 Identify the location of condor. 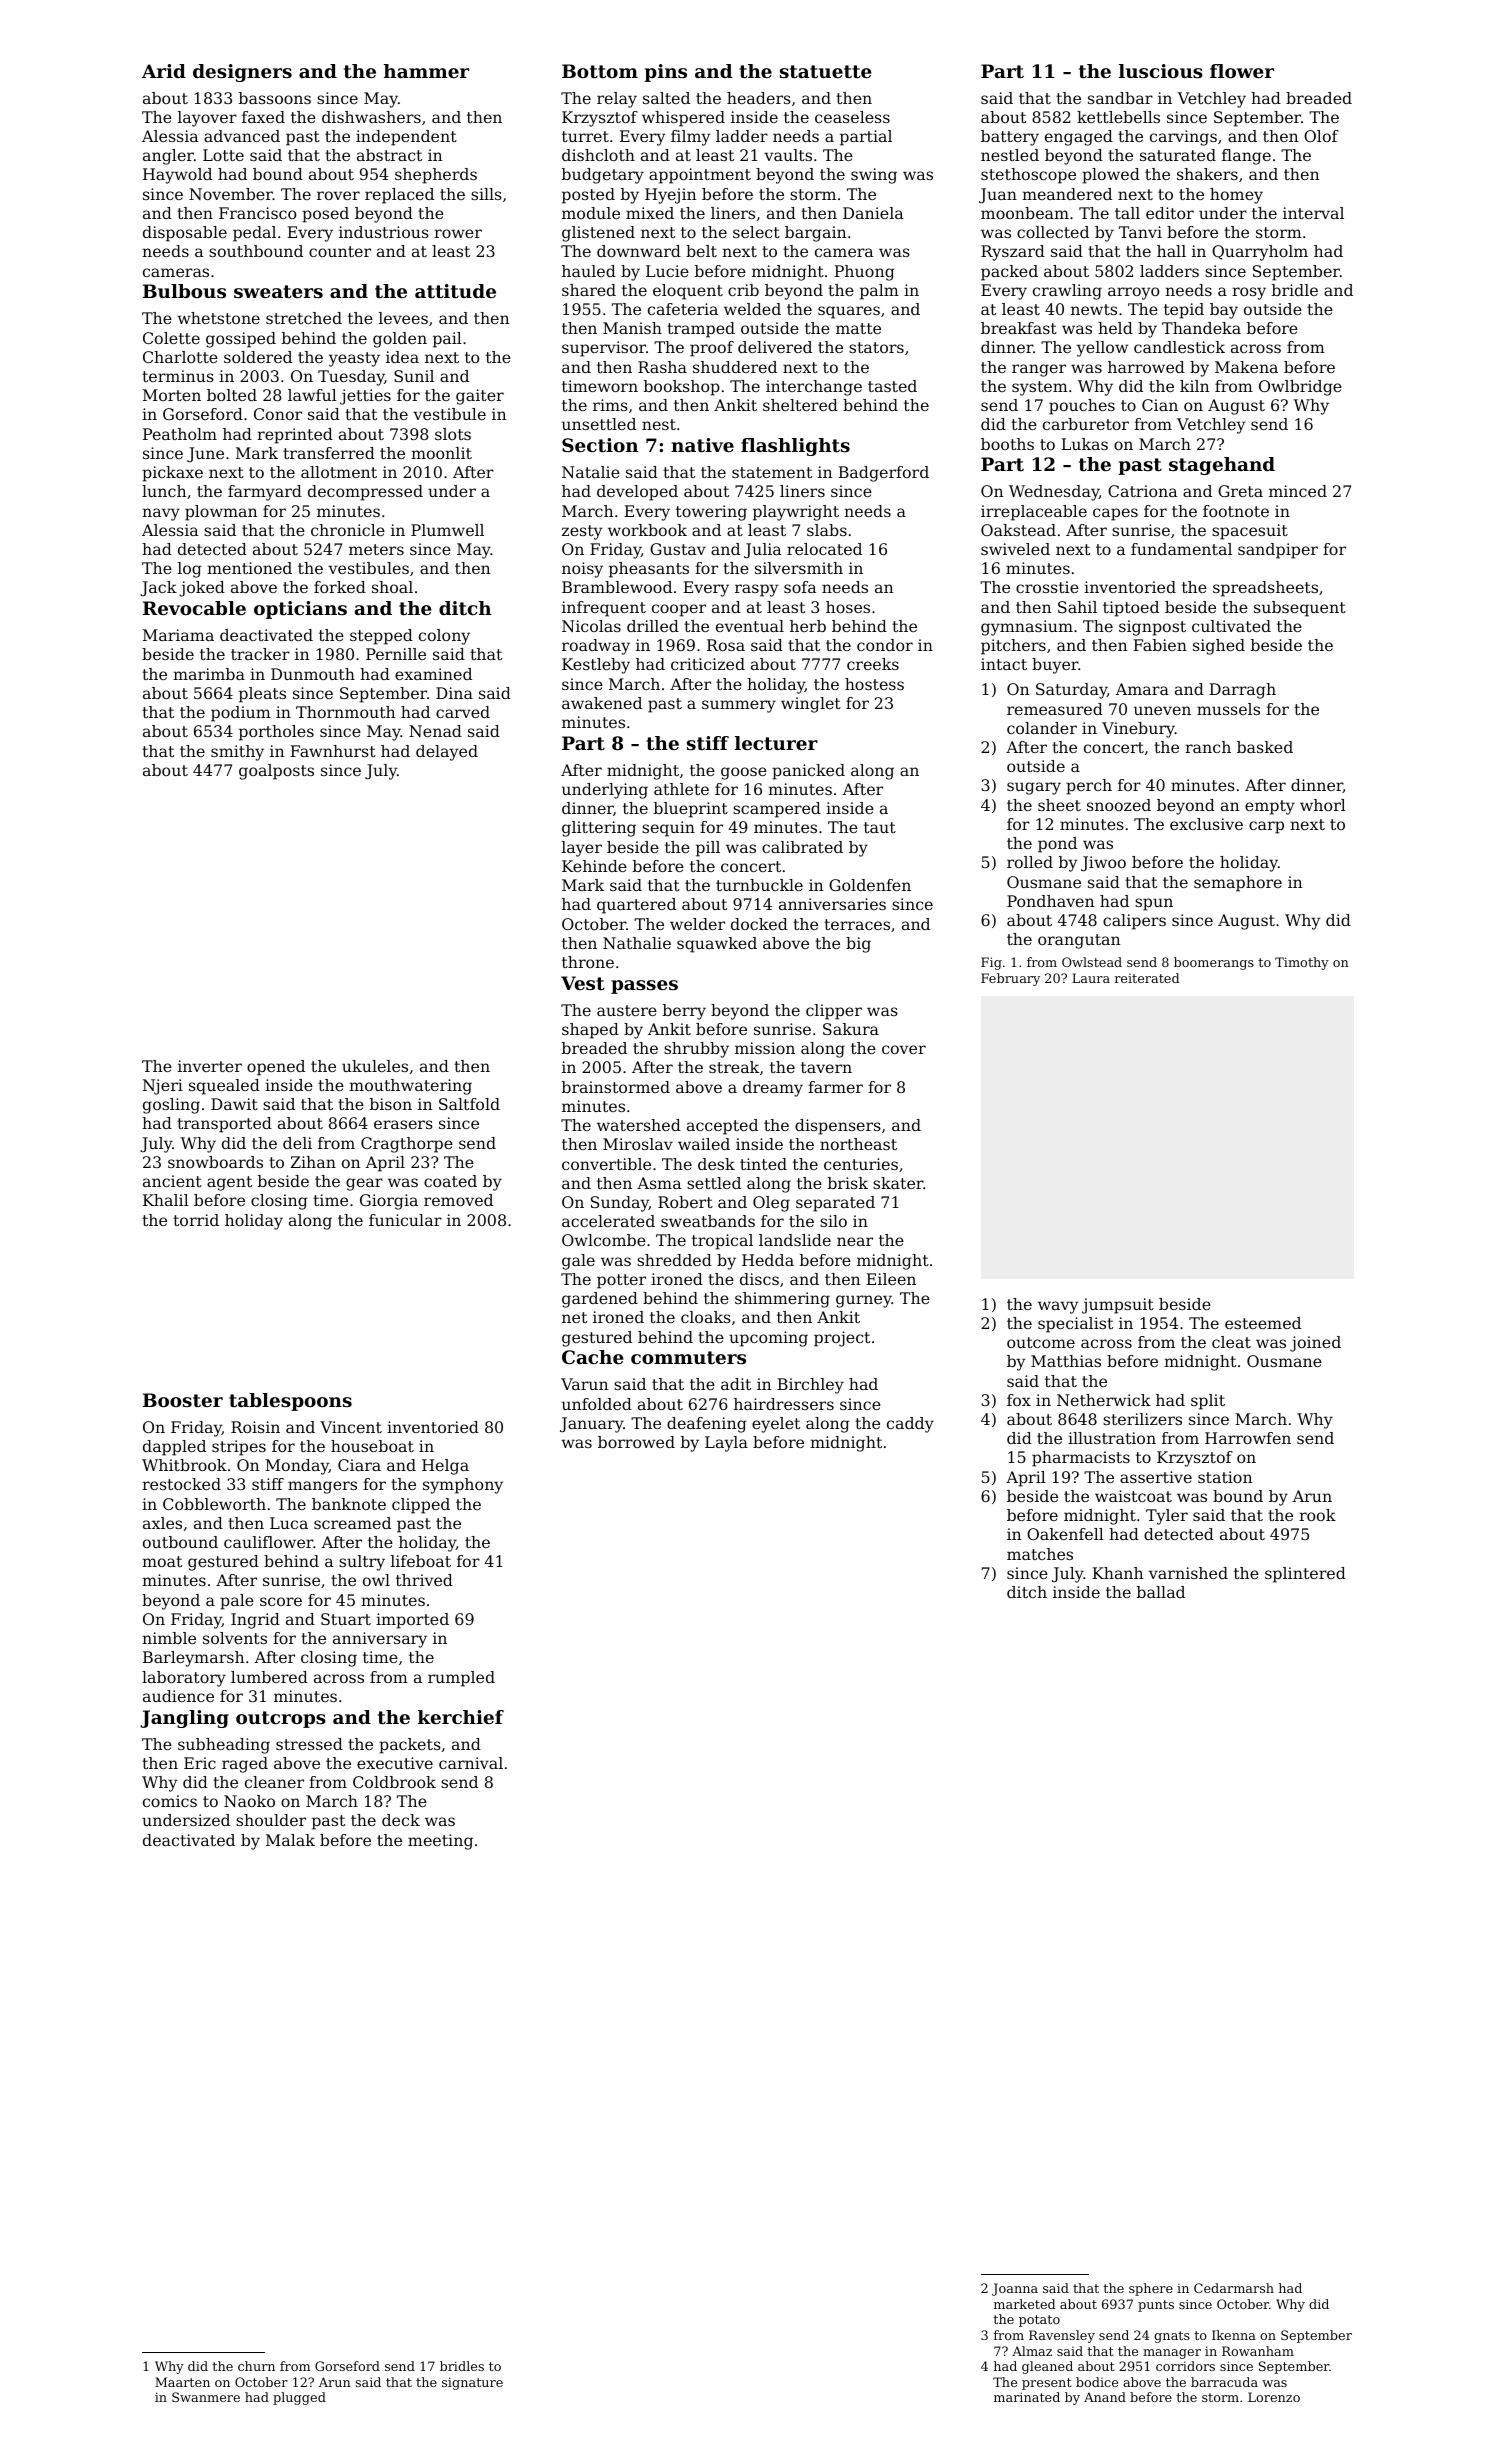
(885, 645).
